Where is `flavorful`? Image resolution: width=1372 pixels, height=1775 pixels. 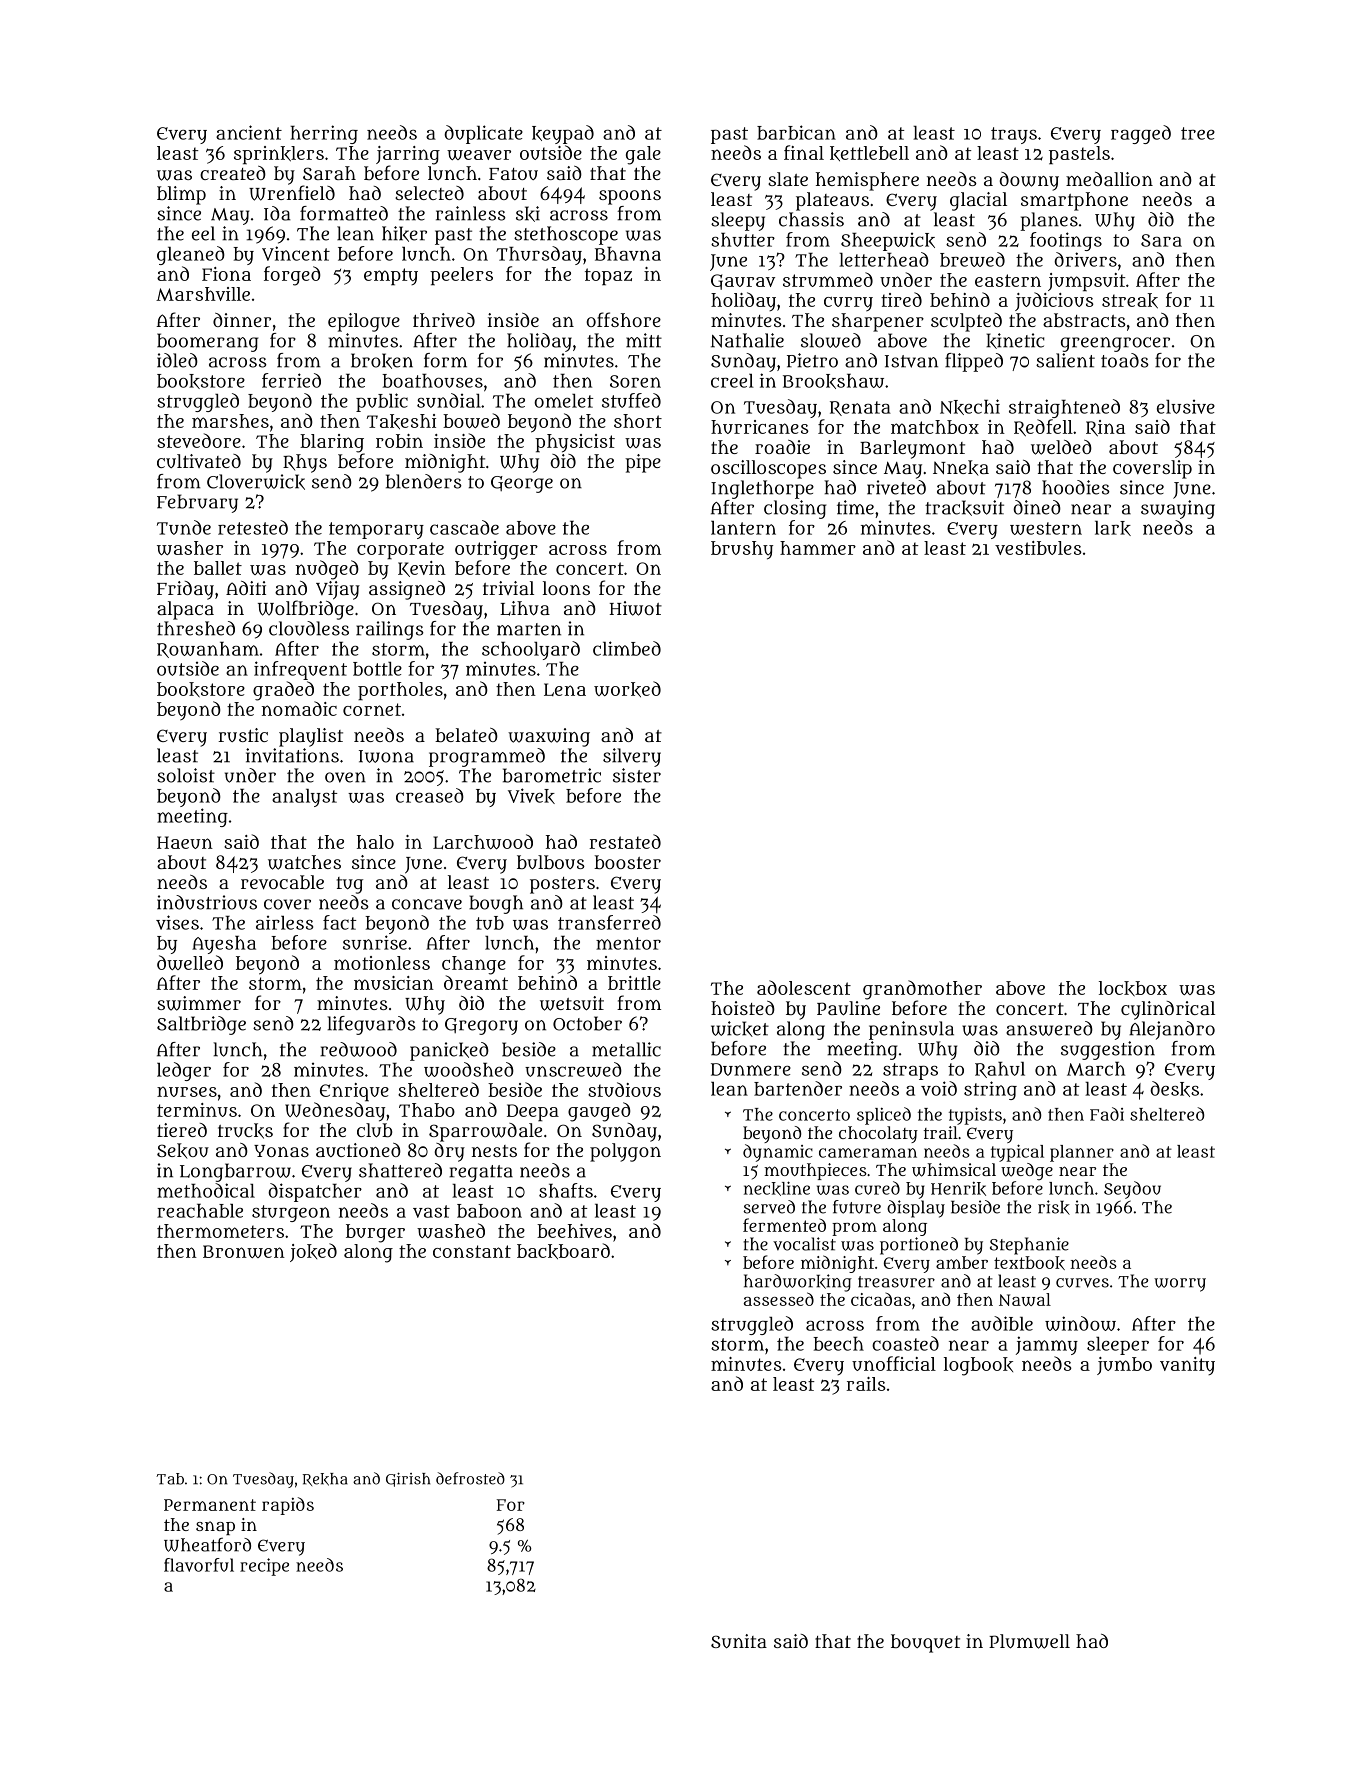 flavorful is located at coordinates (199, 1565).
